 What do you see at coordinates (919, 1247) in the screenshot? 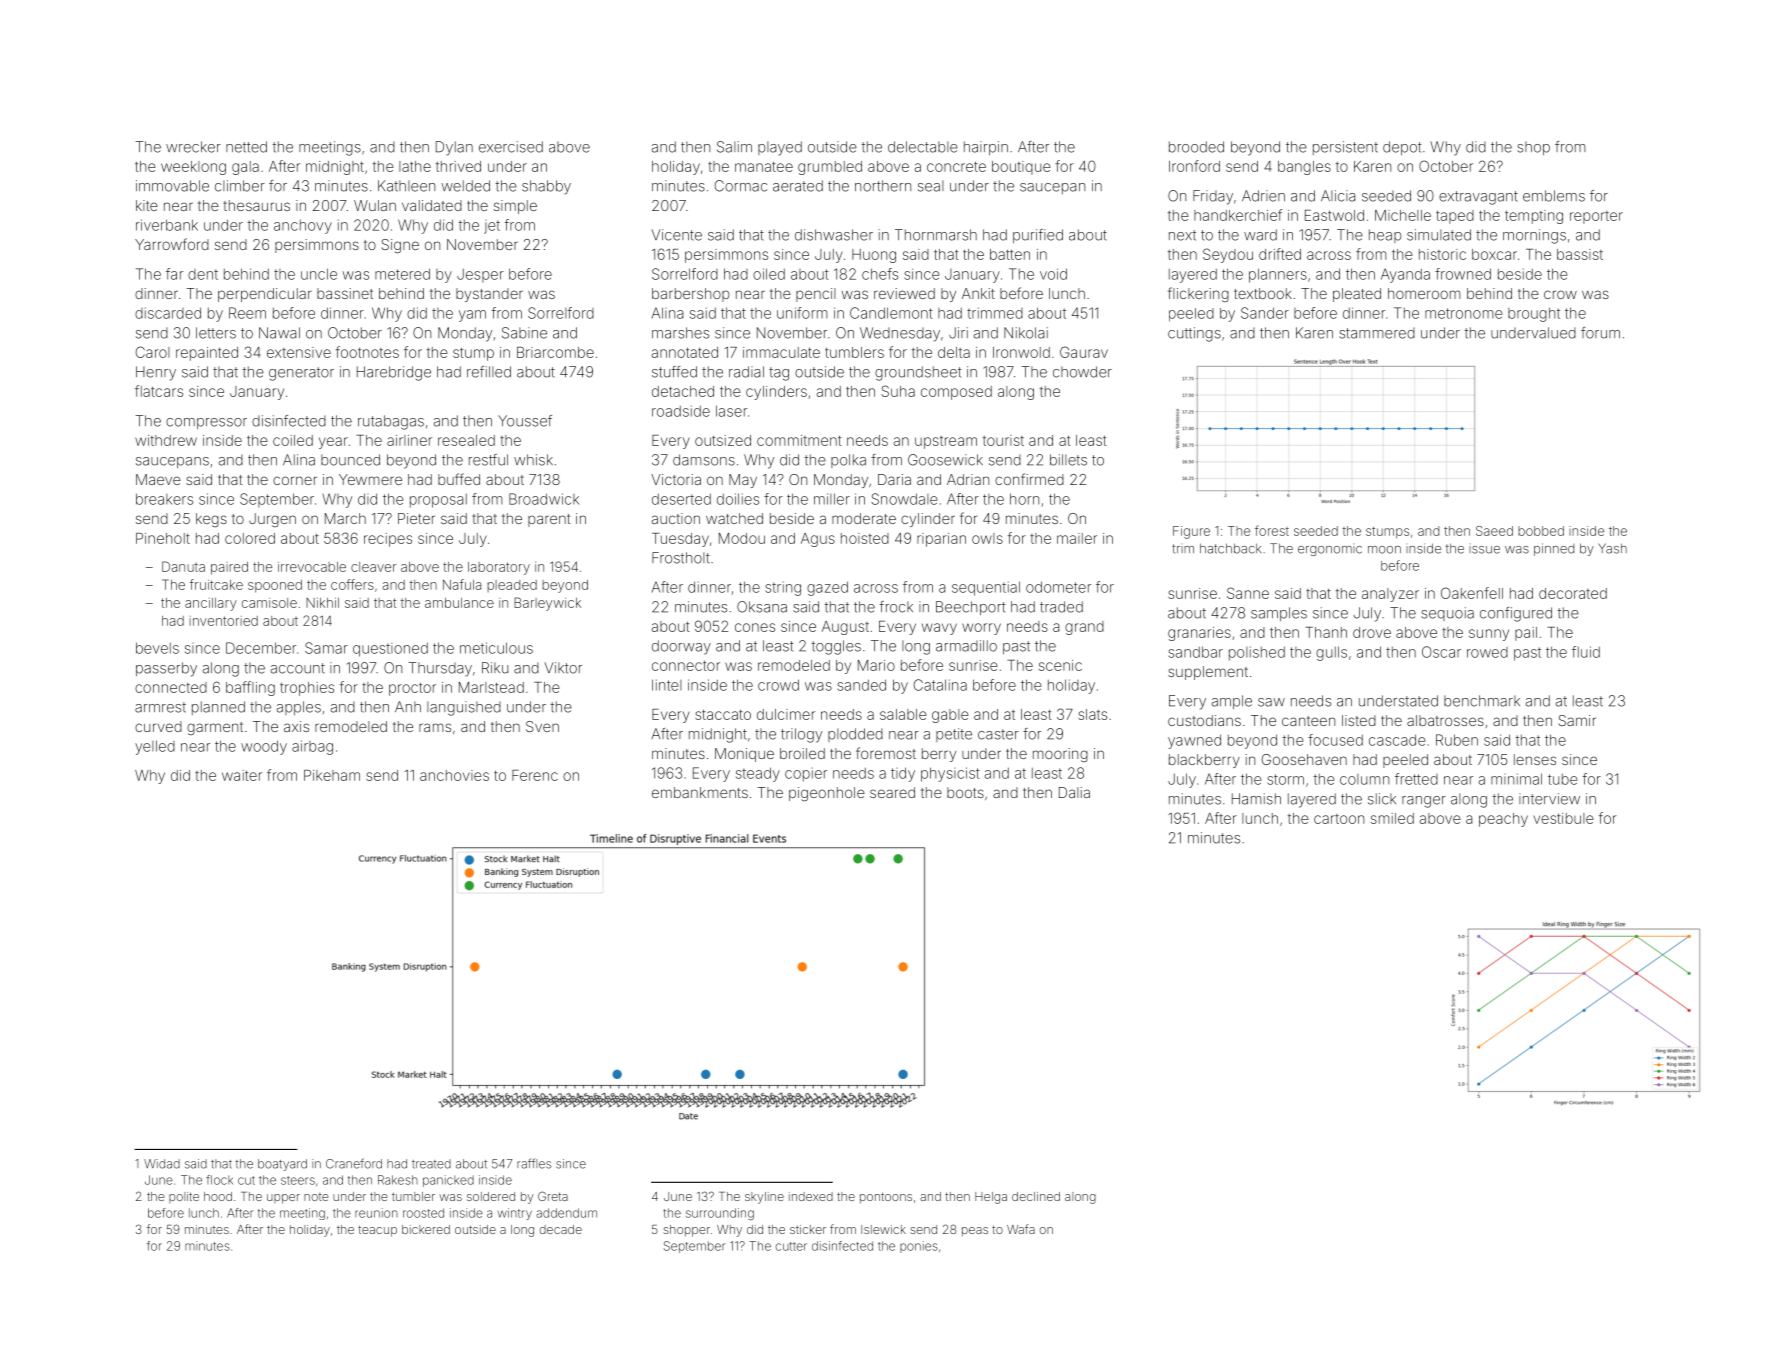
I see `ponies` at bounding box center [919, 1247].
